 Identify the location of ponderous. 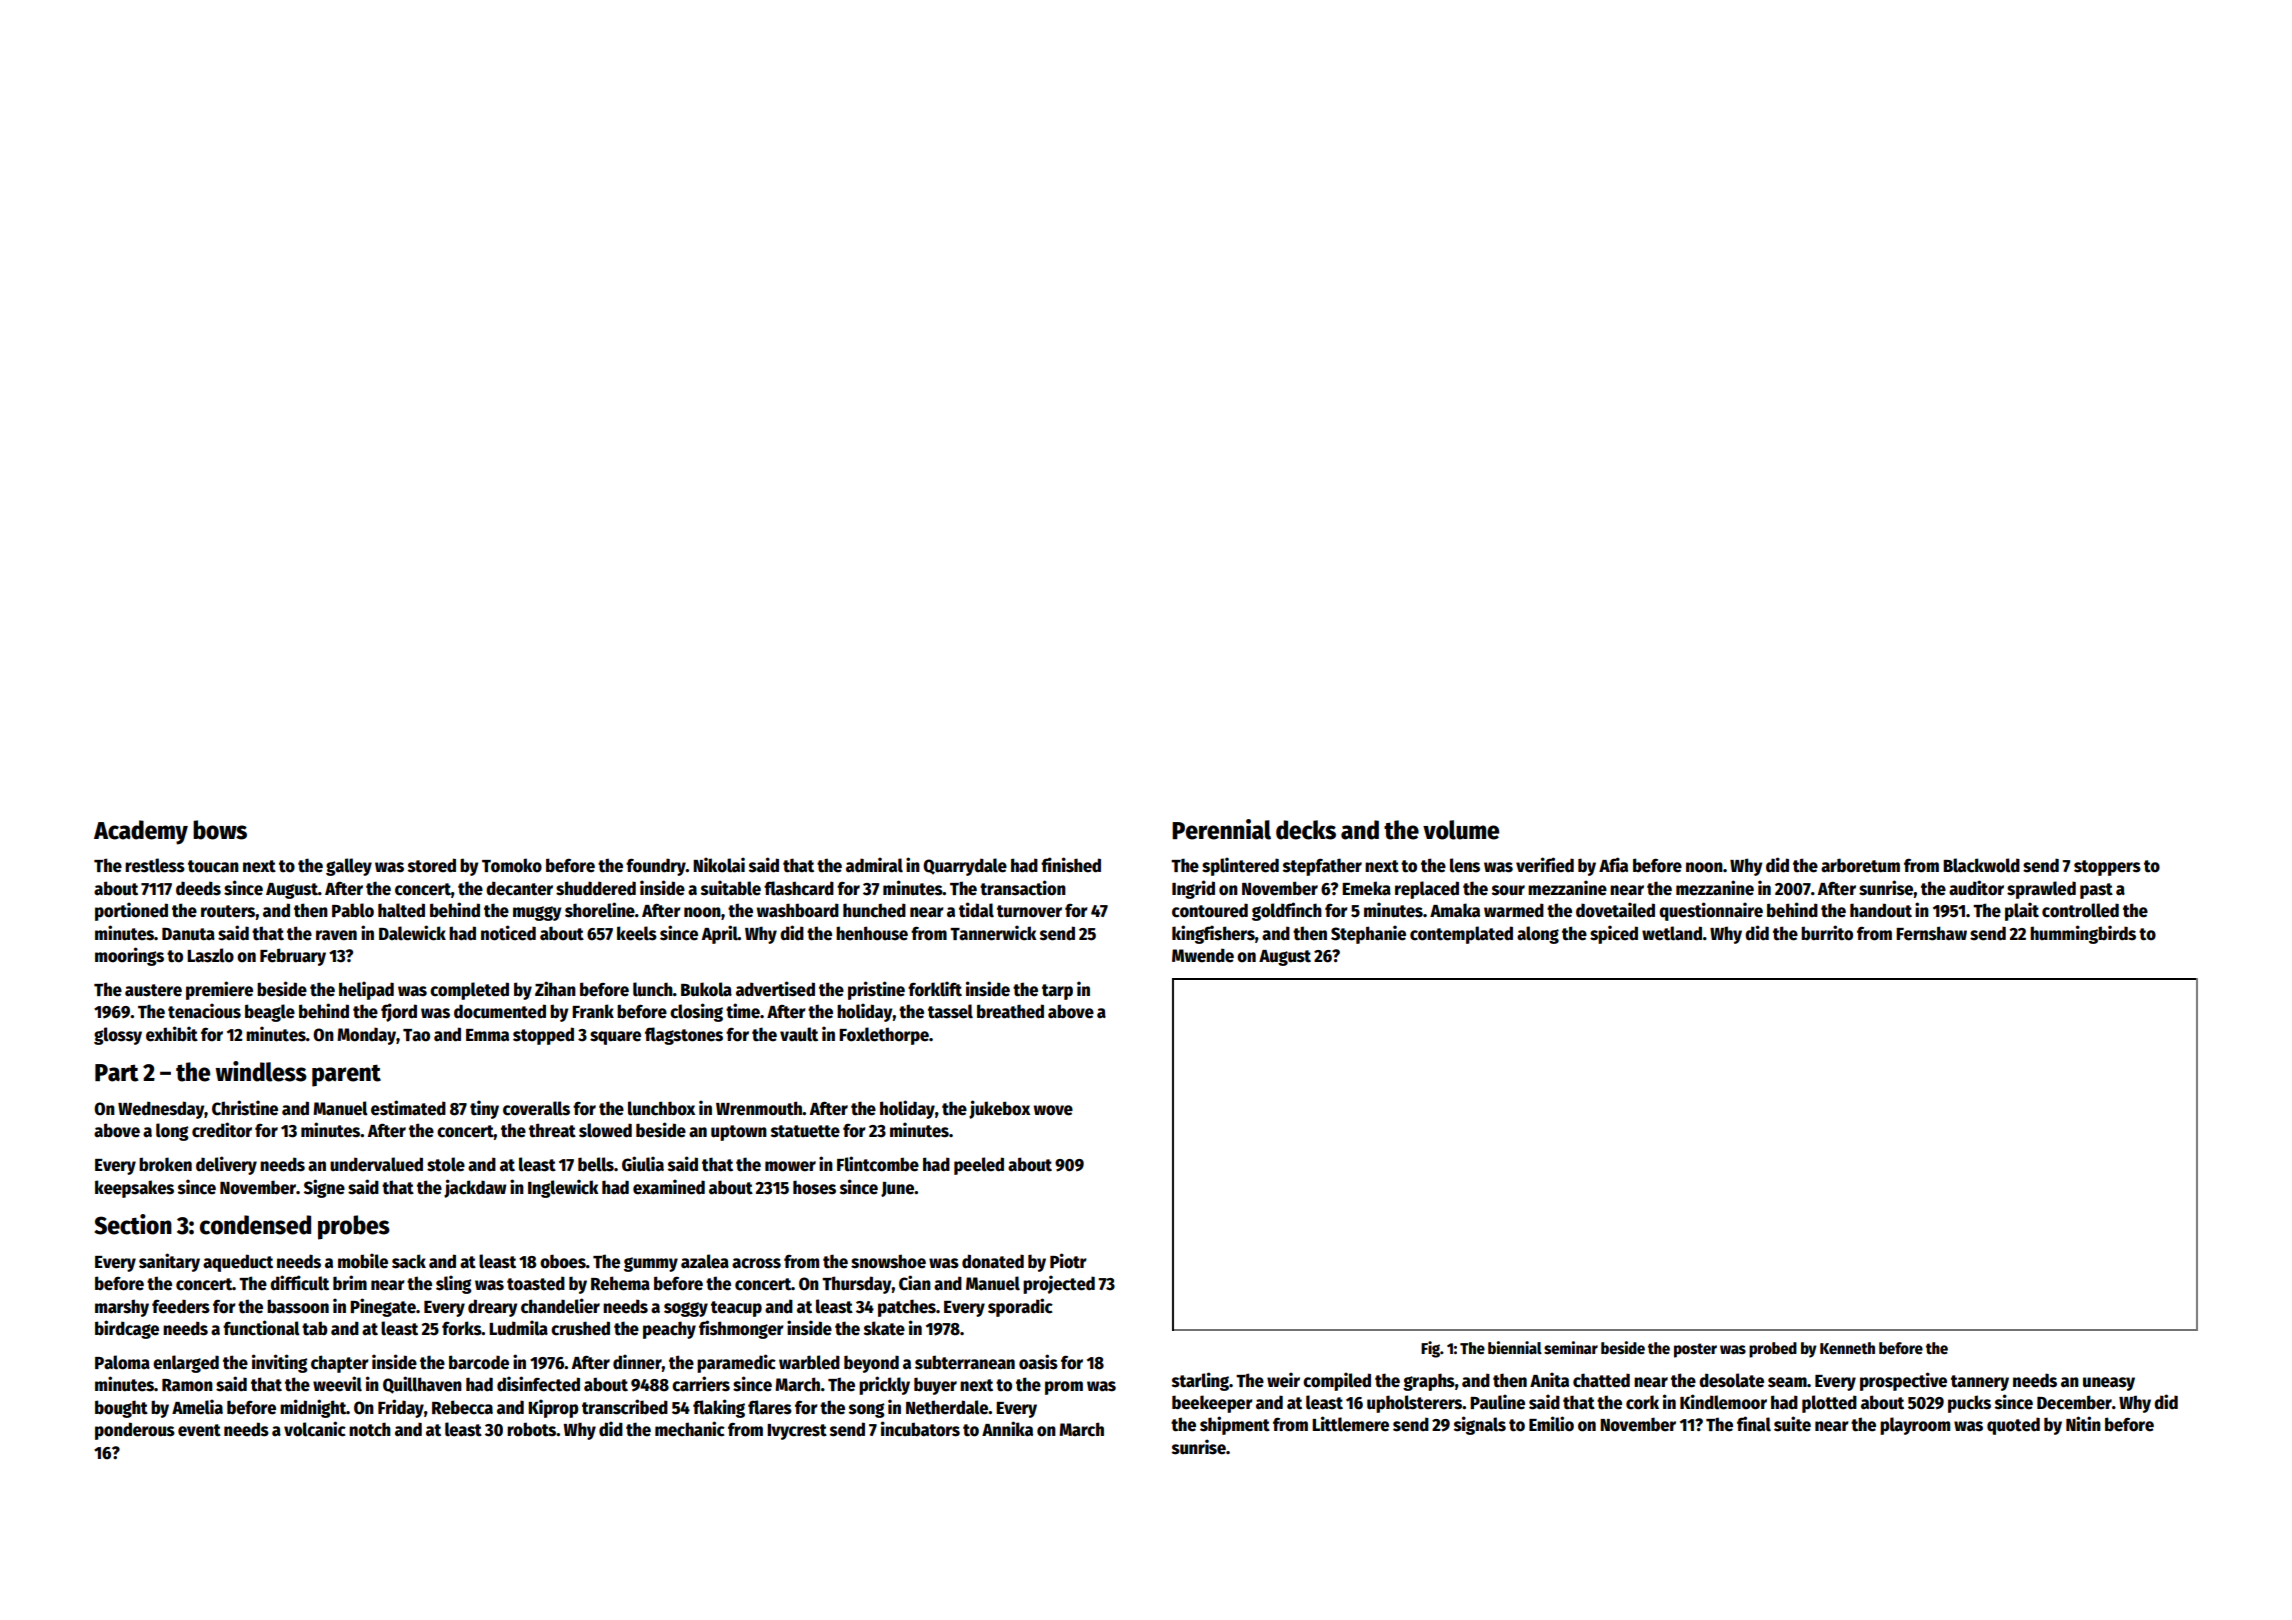
(135, 1431).
